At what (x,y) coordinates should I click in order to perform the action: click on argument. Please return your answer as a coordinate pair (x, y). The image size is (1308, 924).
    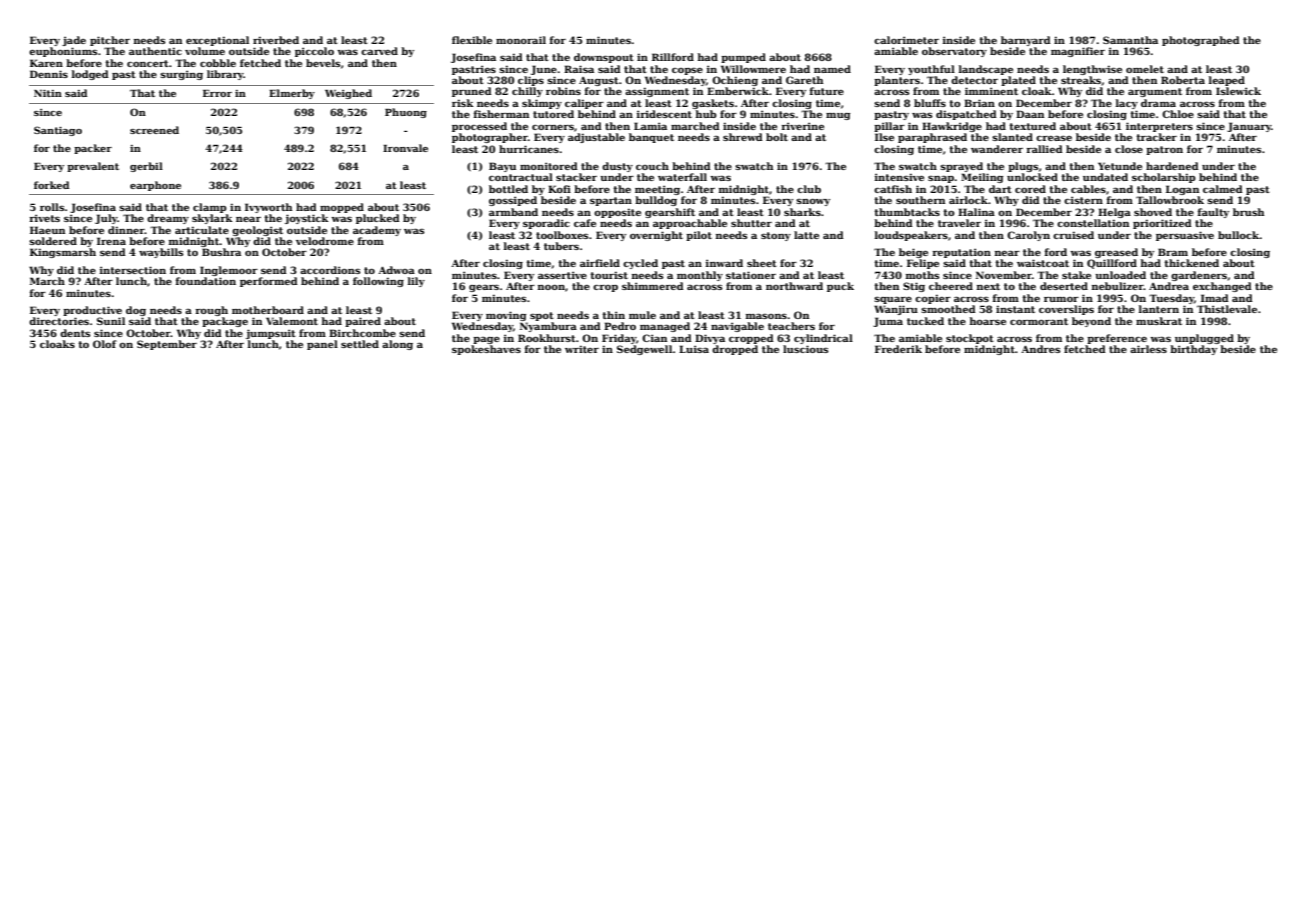
    Looking at the image, I should click on (1155, 92).
